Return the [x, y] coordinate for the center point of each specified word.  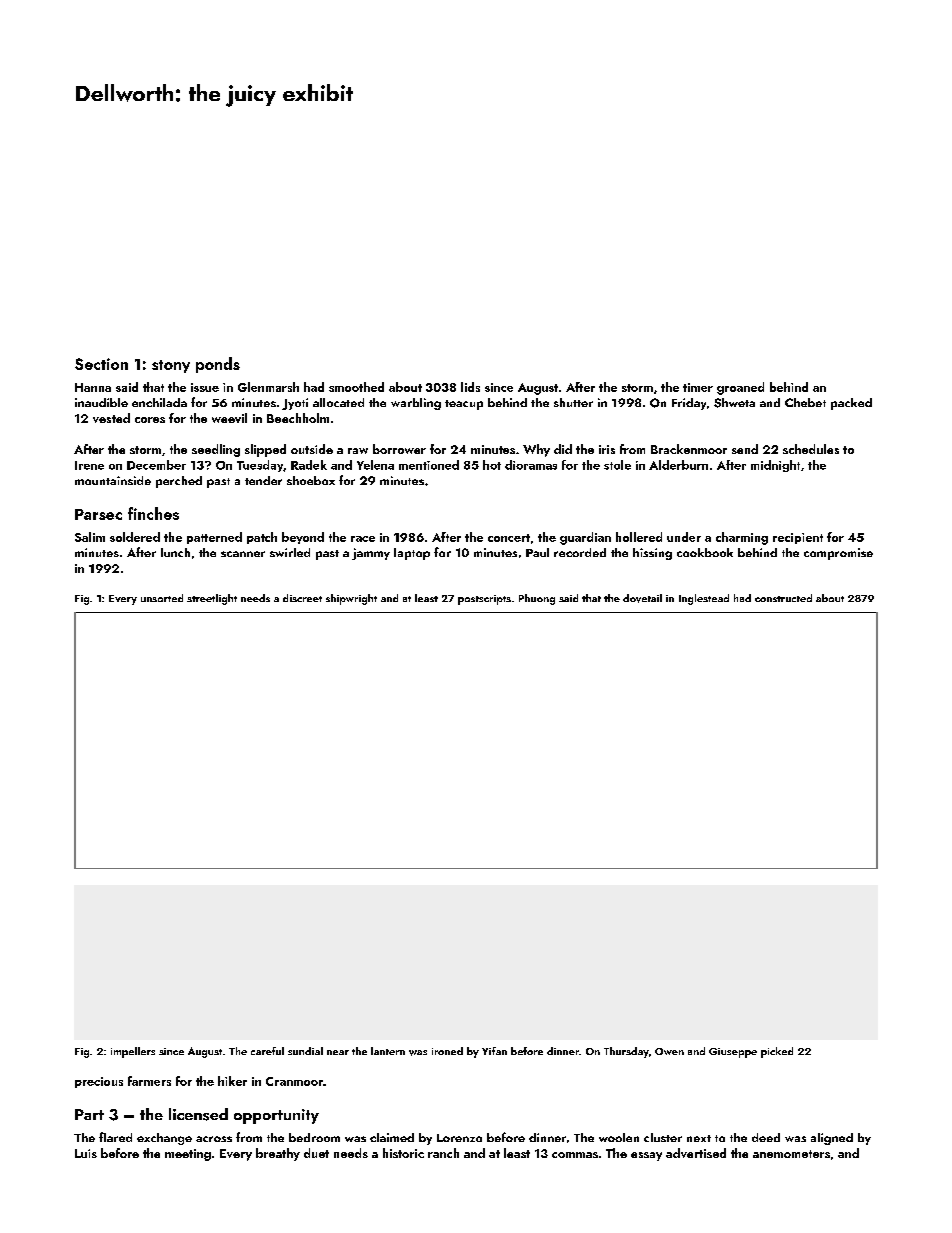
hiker [232, 1081]
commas [575, 1155]
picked [777, 1052]
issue [205, 387]
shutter [573, 402]
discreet [302, 598]
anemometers [791, 1154]
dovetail [642, 598]
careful [267, 1051]
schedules [811, 449]
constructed [783, 598]
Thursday [626, 1052]
